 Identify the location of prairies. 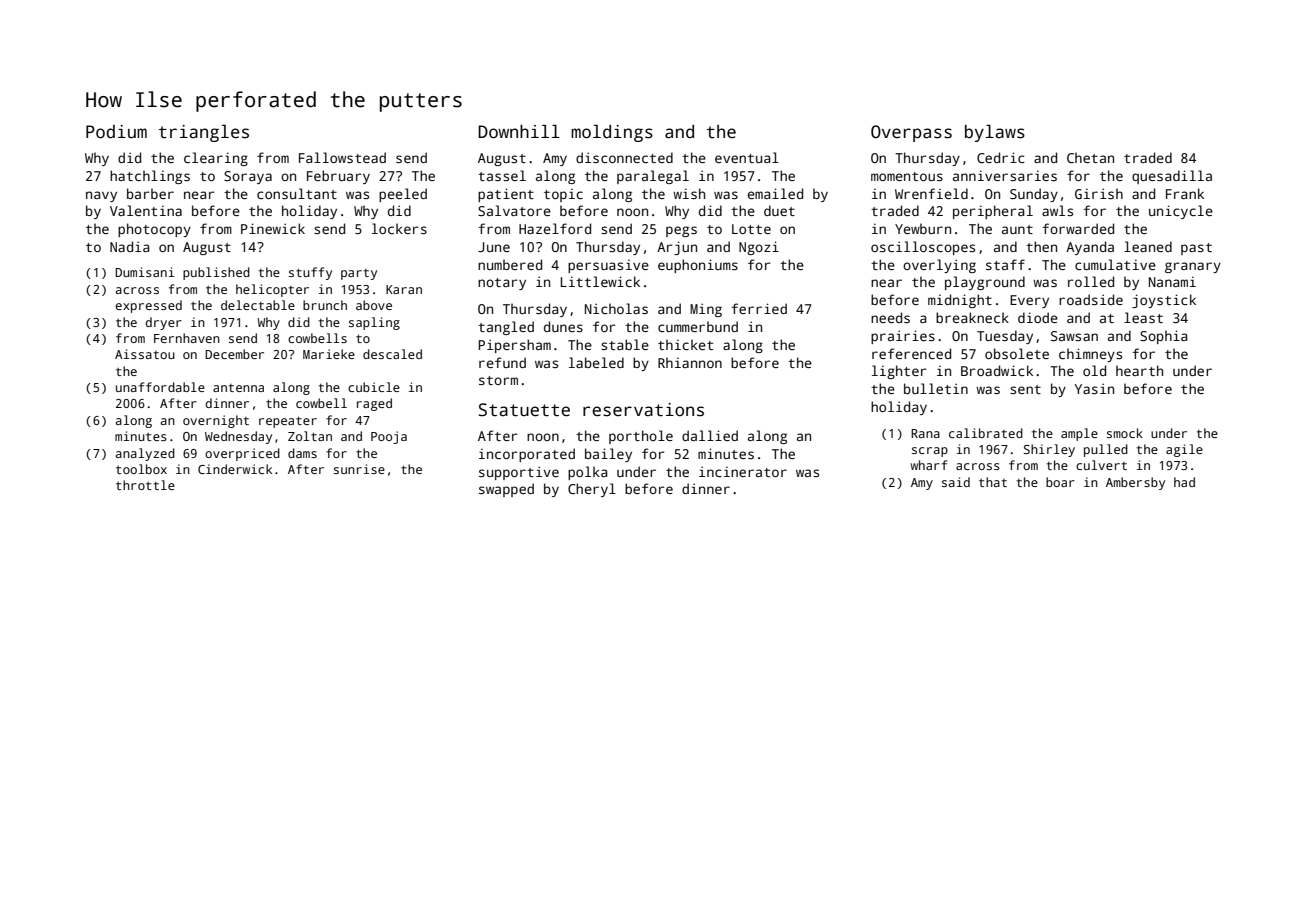
(903, 337).
